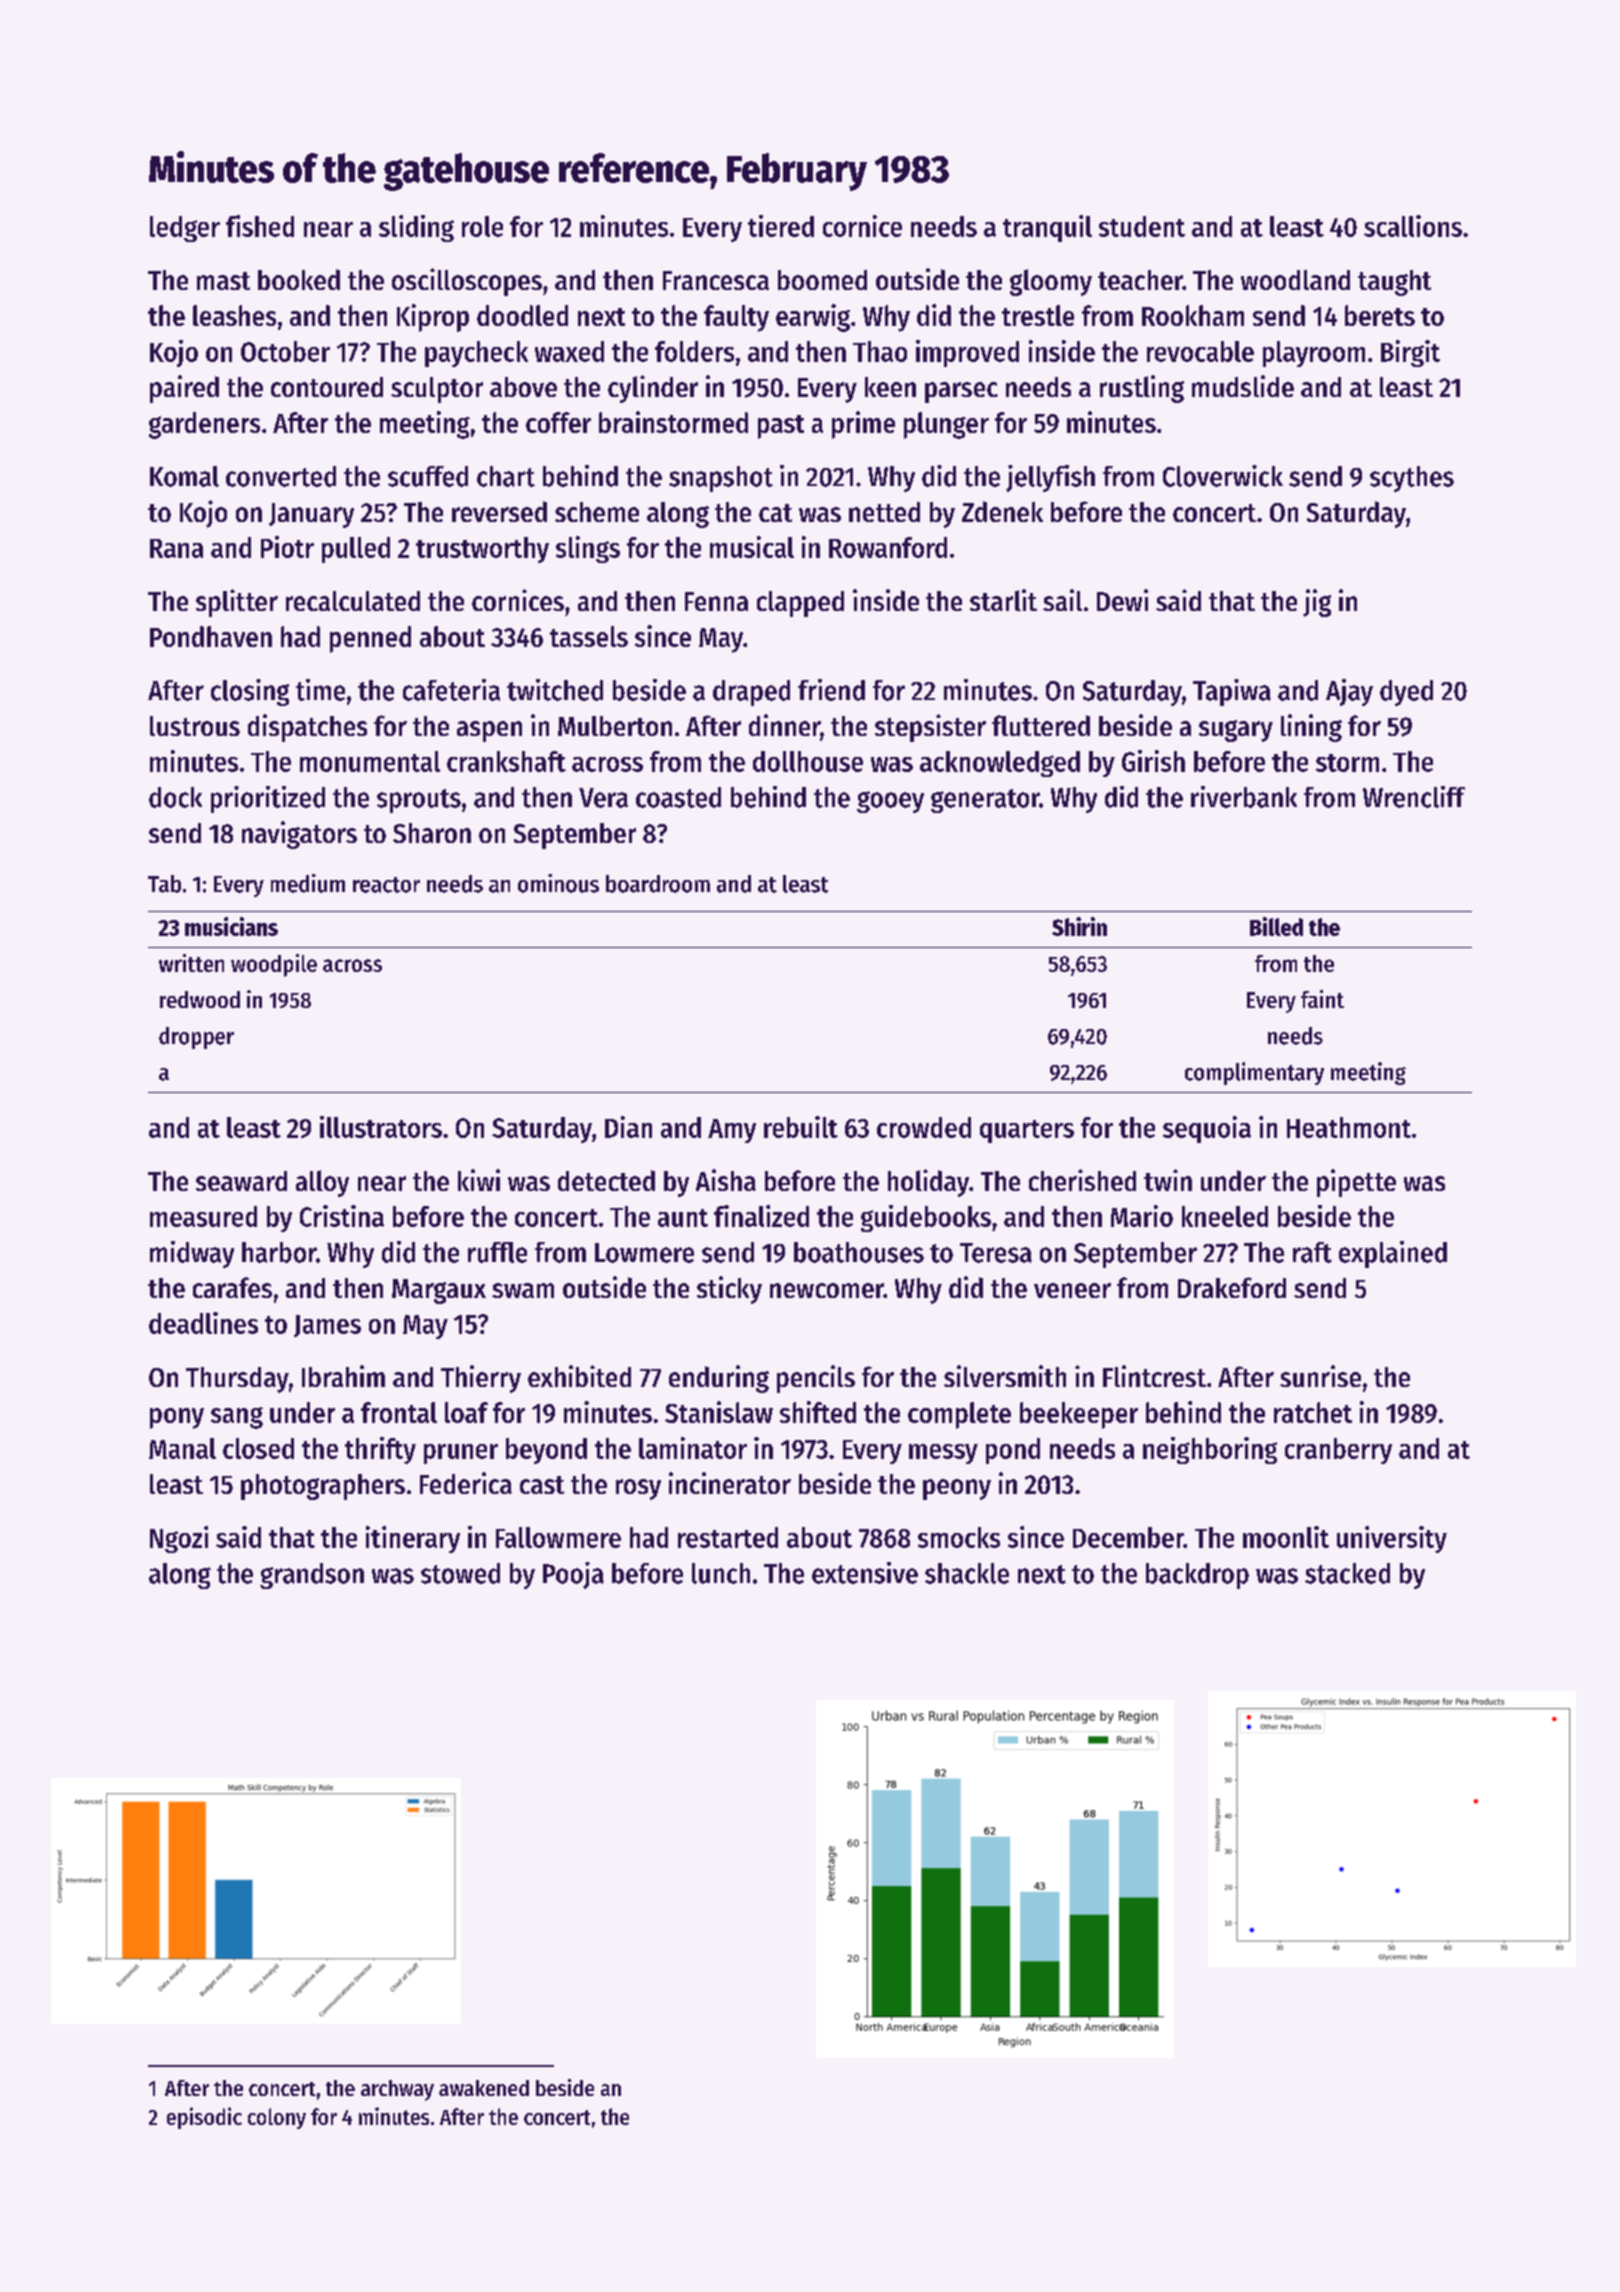  I want to click on James, so click(327, 1326).
